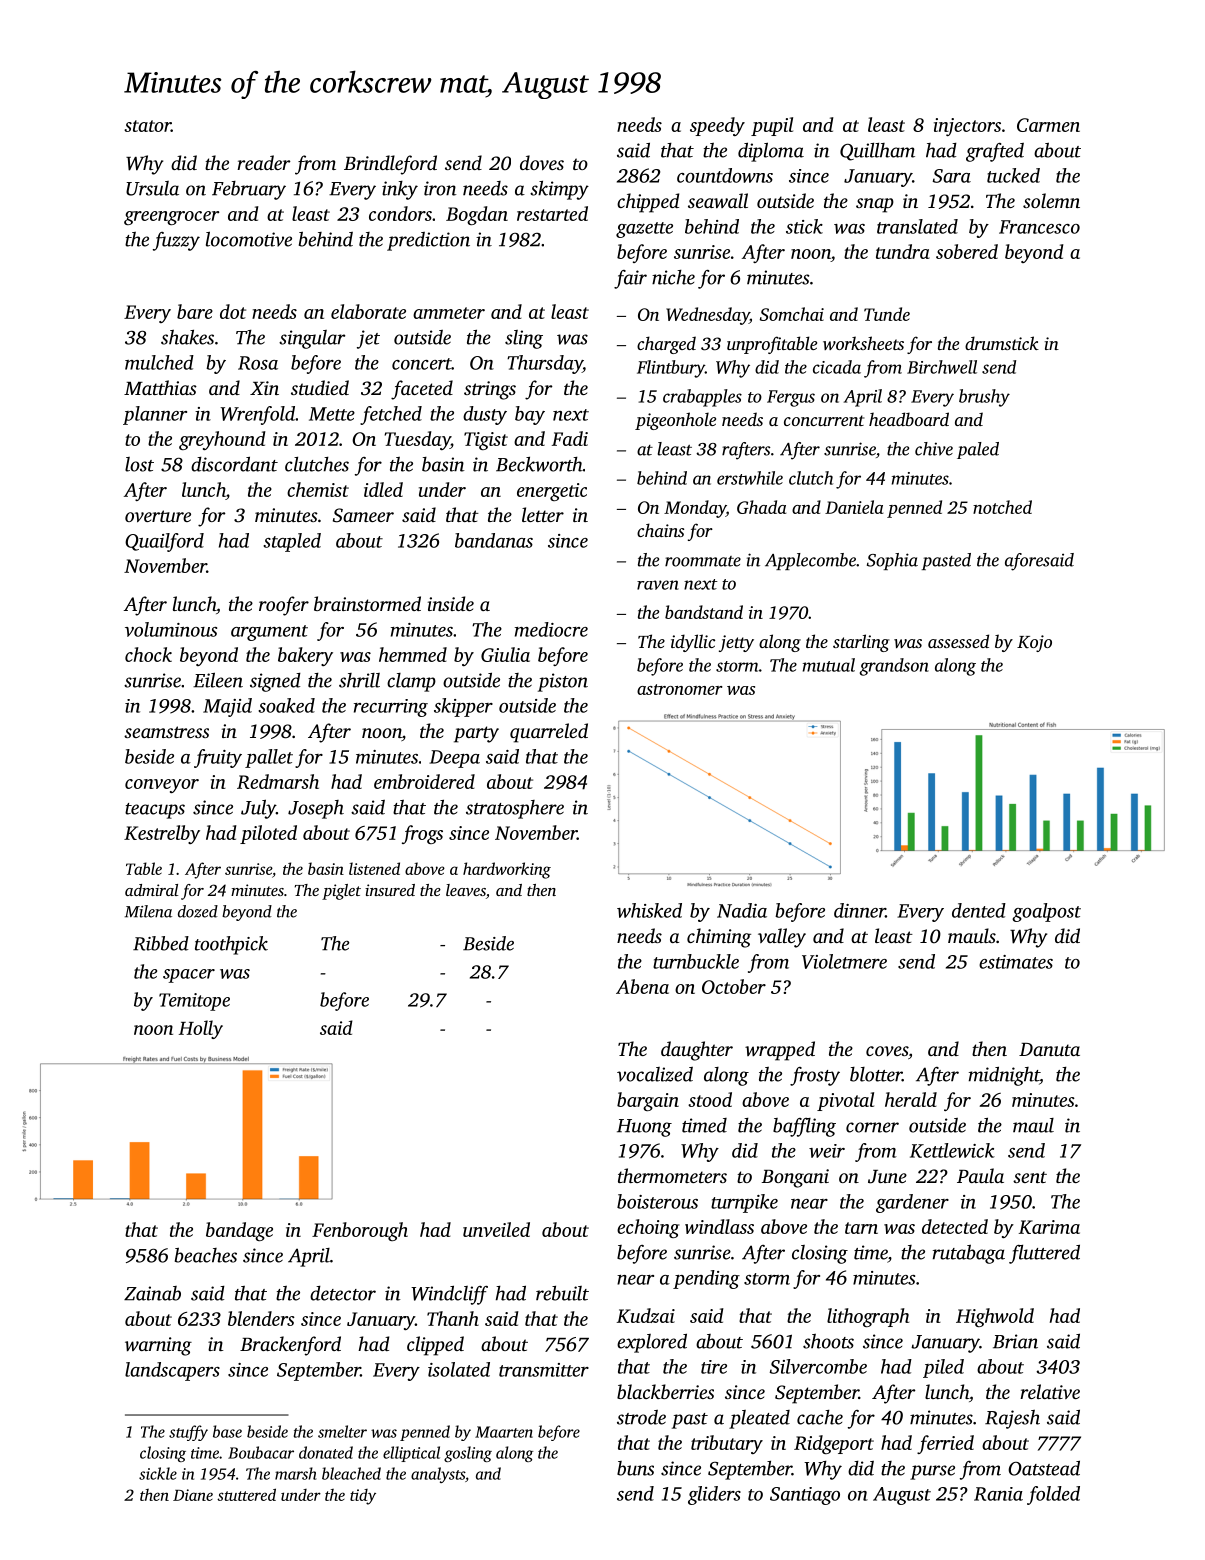  Describe the element at coordinates (714, 1367) in the document. I see `tire` at that location.
